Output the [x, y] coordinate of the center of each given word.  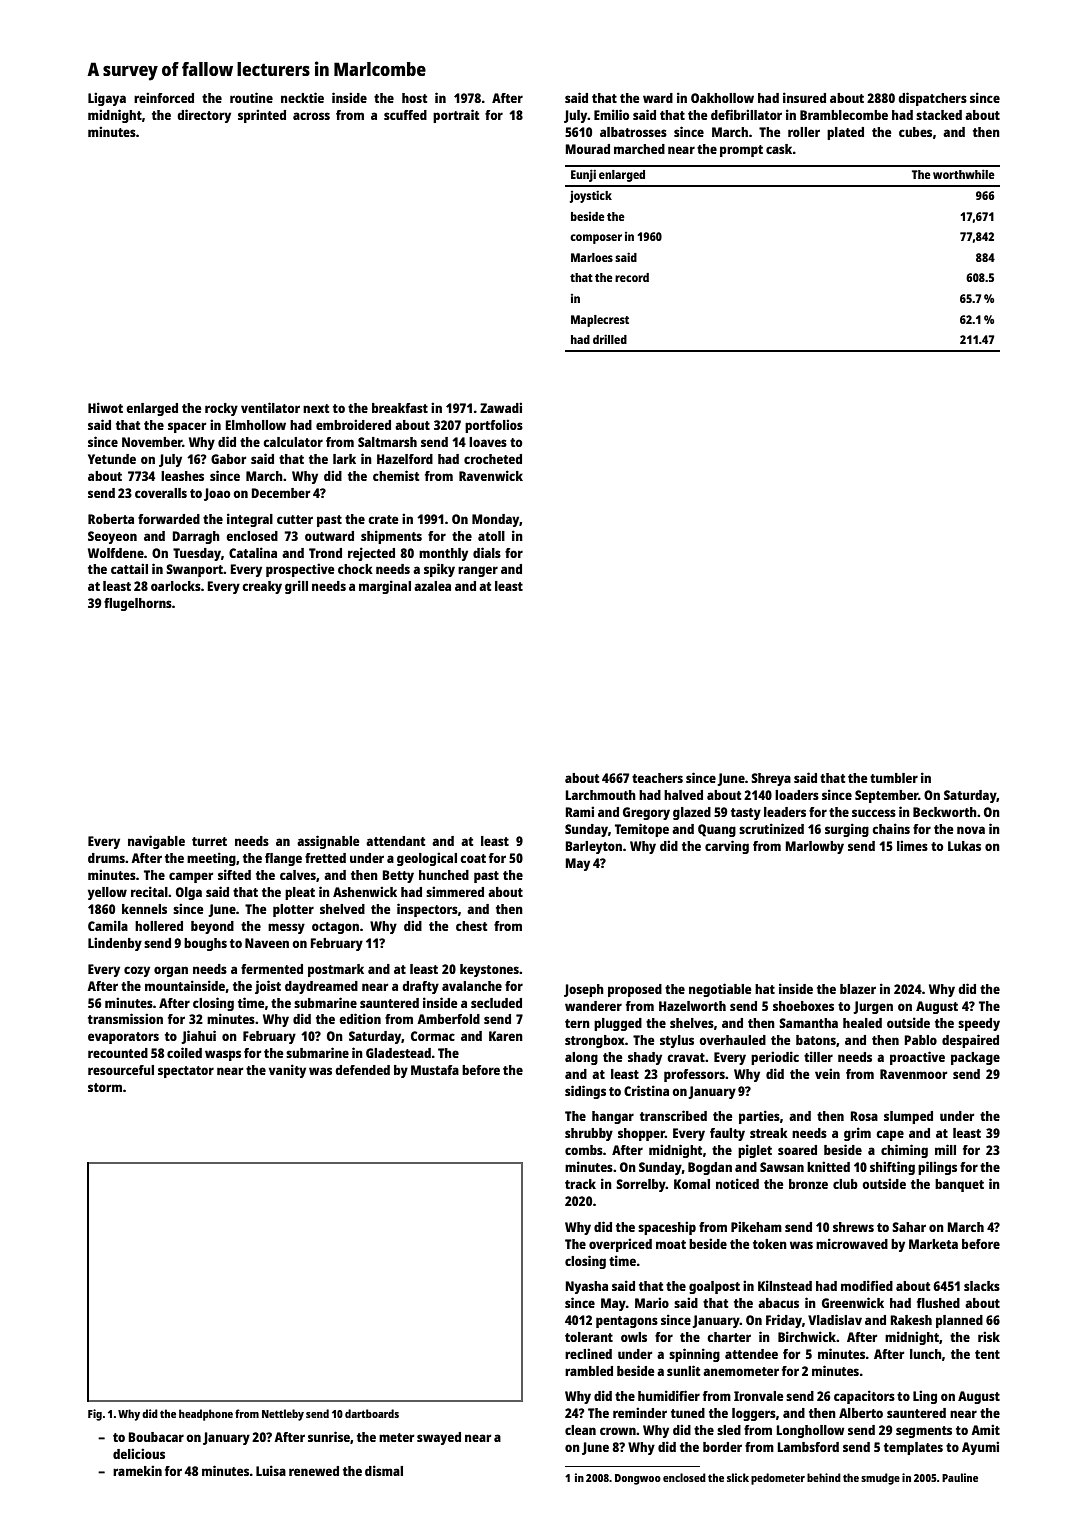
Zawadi [501, 407]
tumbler [894, 778]
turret [209, 841]
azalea [432, 586]
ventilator [270, 407]
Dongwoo [638, 1479]
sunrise [329, 1436]
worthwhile [964, 174]
